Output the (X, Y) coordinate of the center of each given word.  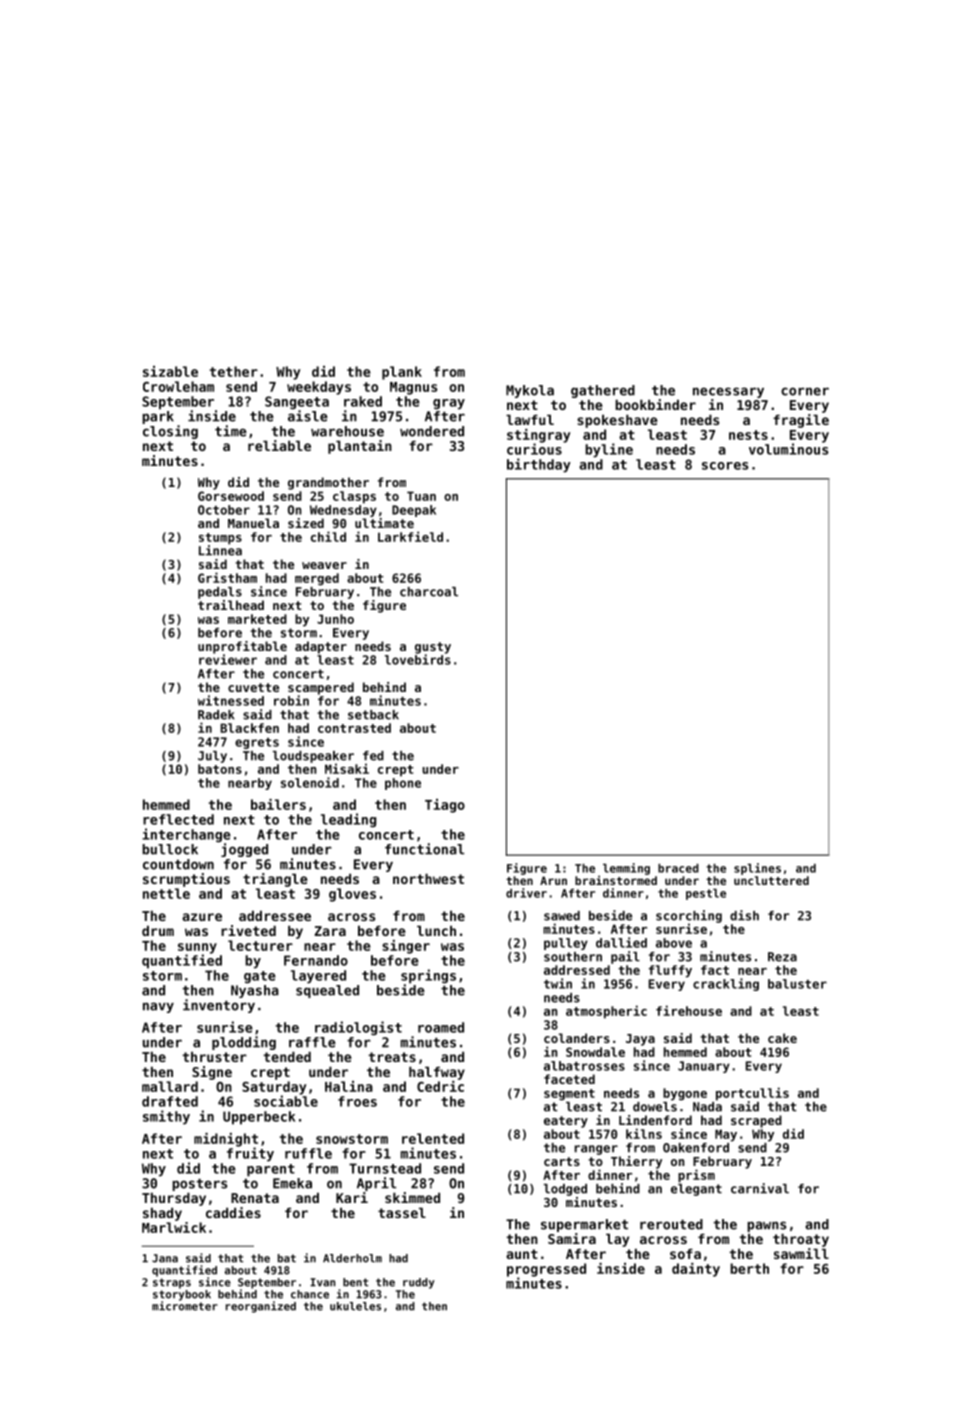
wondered (432, 431)
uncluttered (771, 880)
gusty (433, 648)
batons (220, 769)
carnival (760, 1188)
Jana (165, 1258)
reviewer (228, 659)
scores (725, 466)
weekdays (319, 388)
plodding (244, 1043)
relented (433, 1138)
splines (757, 869)
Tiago (445, 806)
